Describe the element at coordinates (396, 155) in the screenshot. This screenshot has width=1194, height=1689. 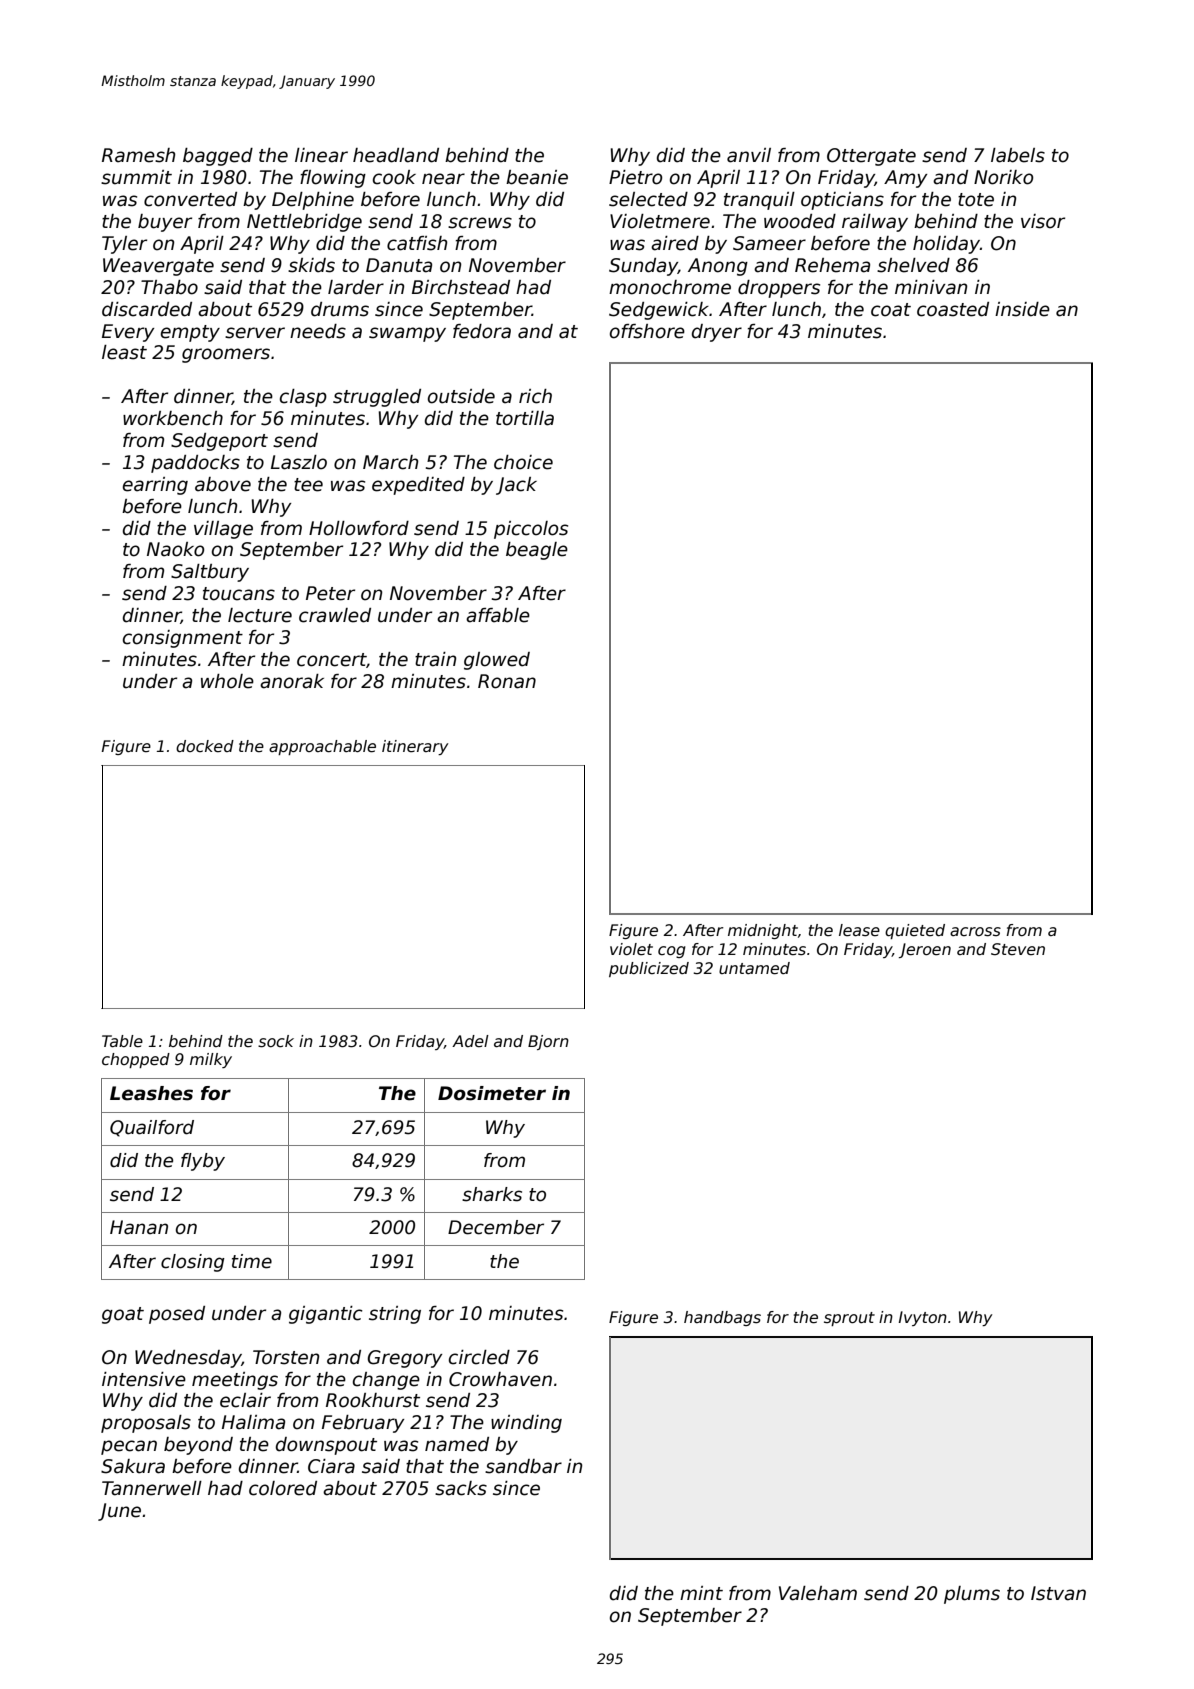
I see `headland` at that location.
